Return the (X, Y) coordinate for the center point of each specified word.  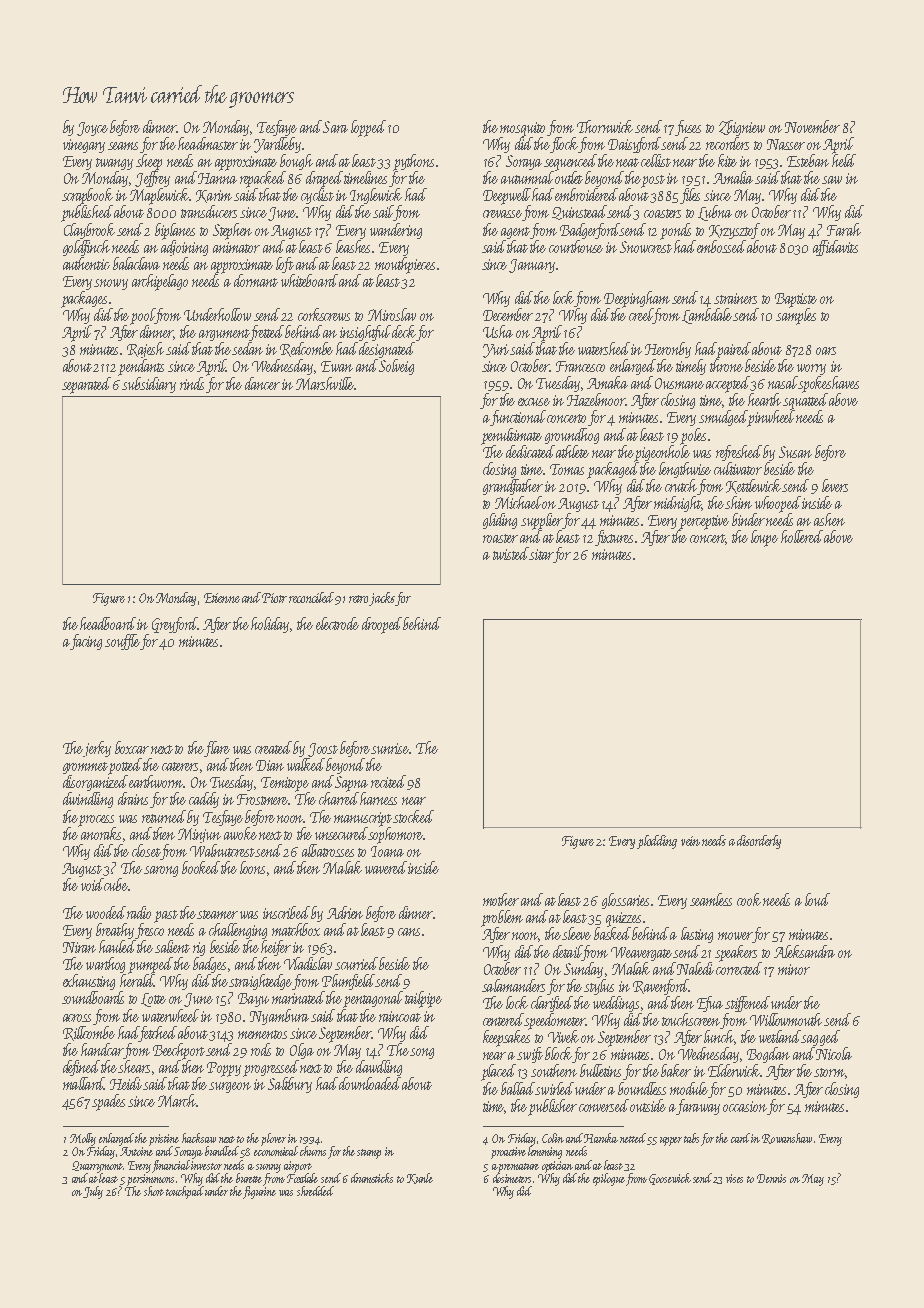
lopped (368, 128)
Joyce (92, 129)
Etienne (222, 598)
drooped (383, 625)
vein (690, 841)
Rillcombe (89, 1033)
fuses (688, 128)
